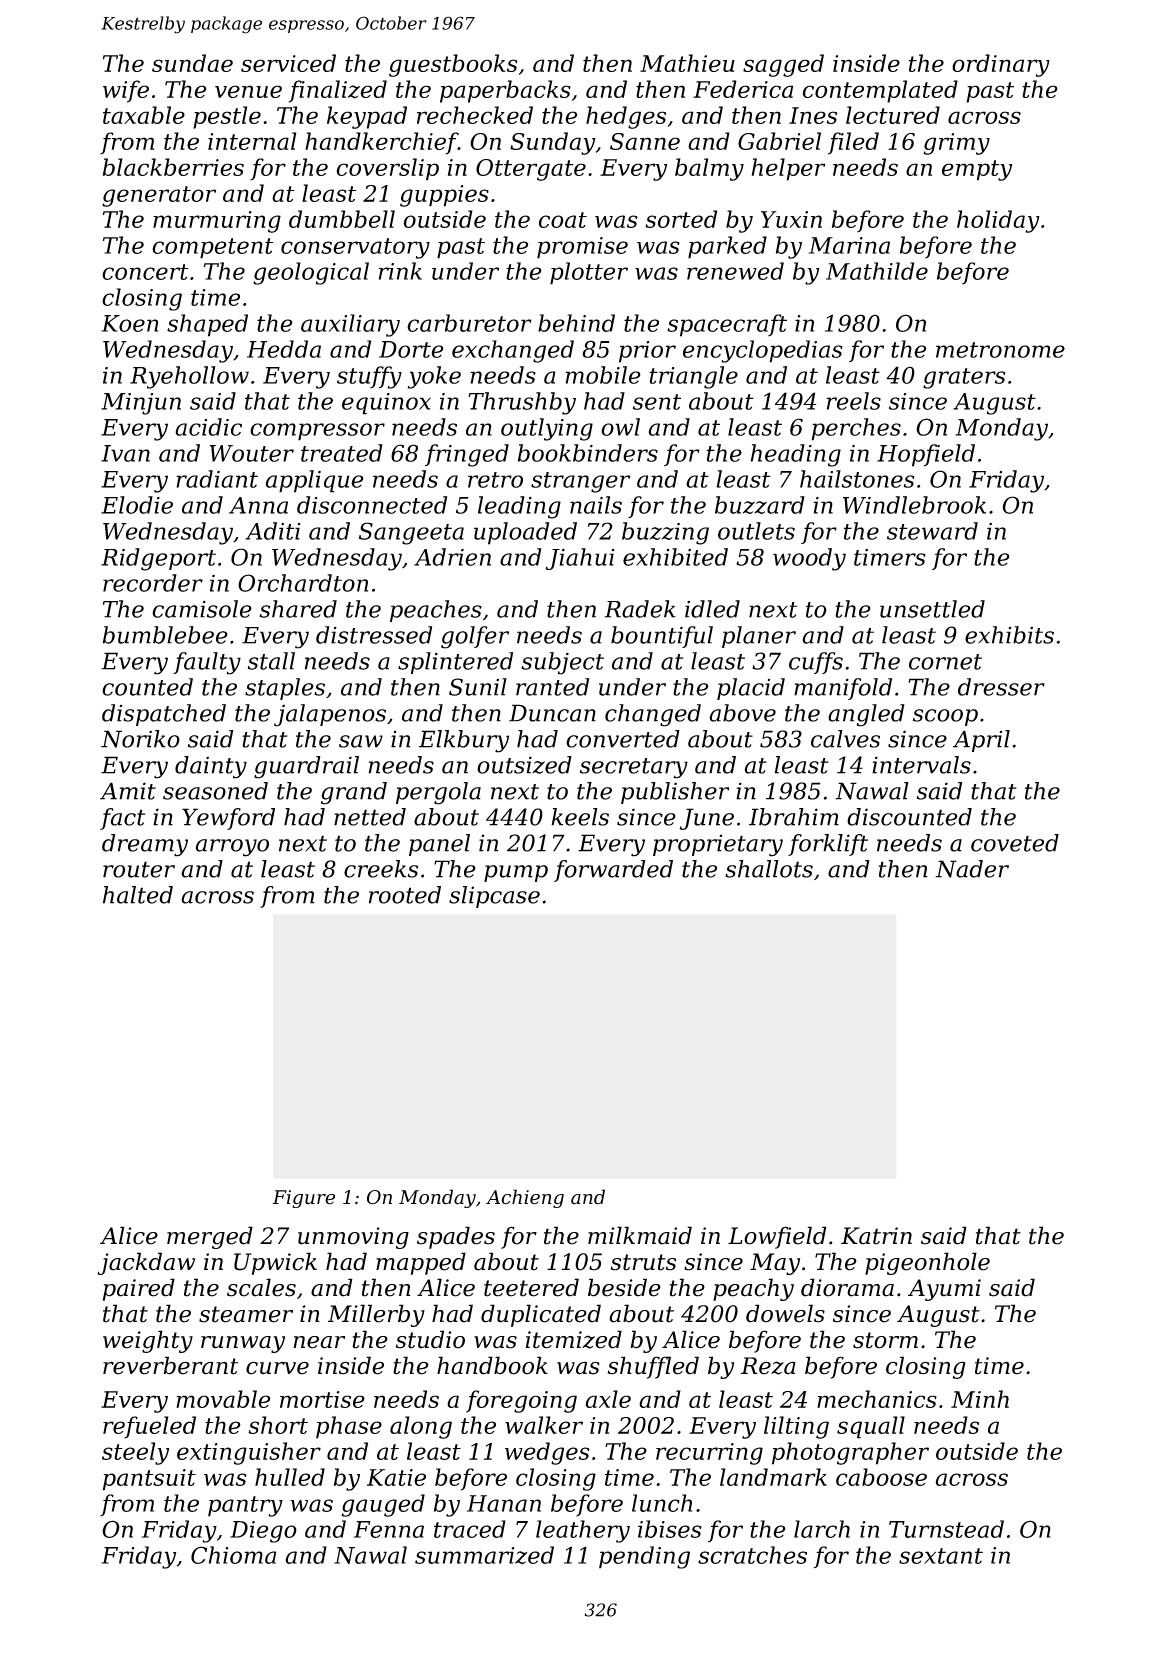 This page has height=1654, width=1169. Describe the element at coordinates (288, 63) in the page. I see `serviced` at that location.
